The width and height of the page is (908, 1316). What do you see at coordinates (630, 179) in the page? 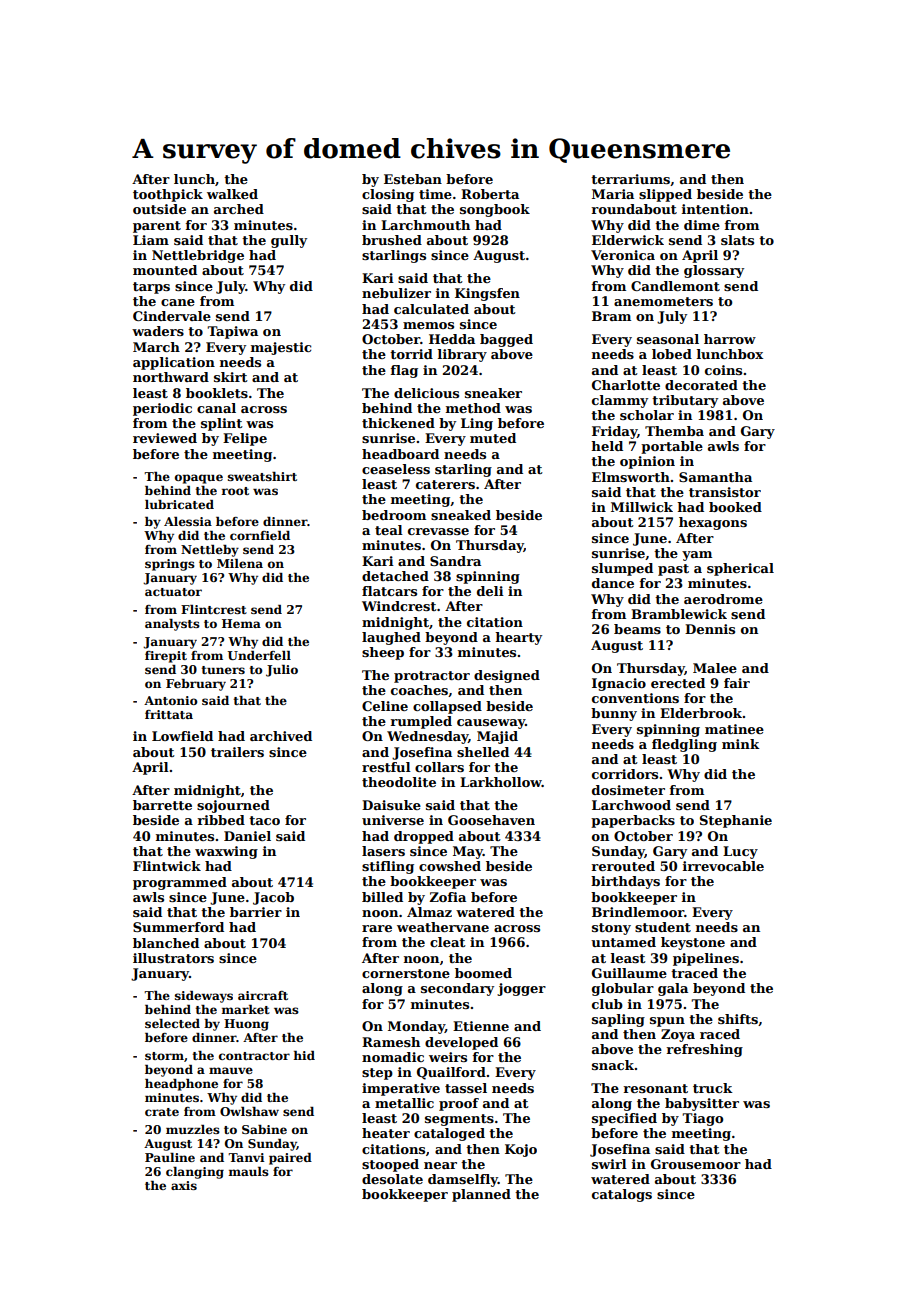
I see `terrariums` at bounding box center [630, 179].
